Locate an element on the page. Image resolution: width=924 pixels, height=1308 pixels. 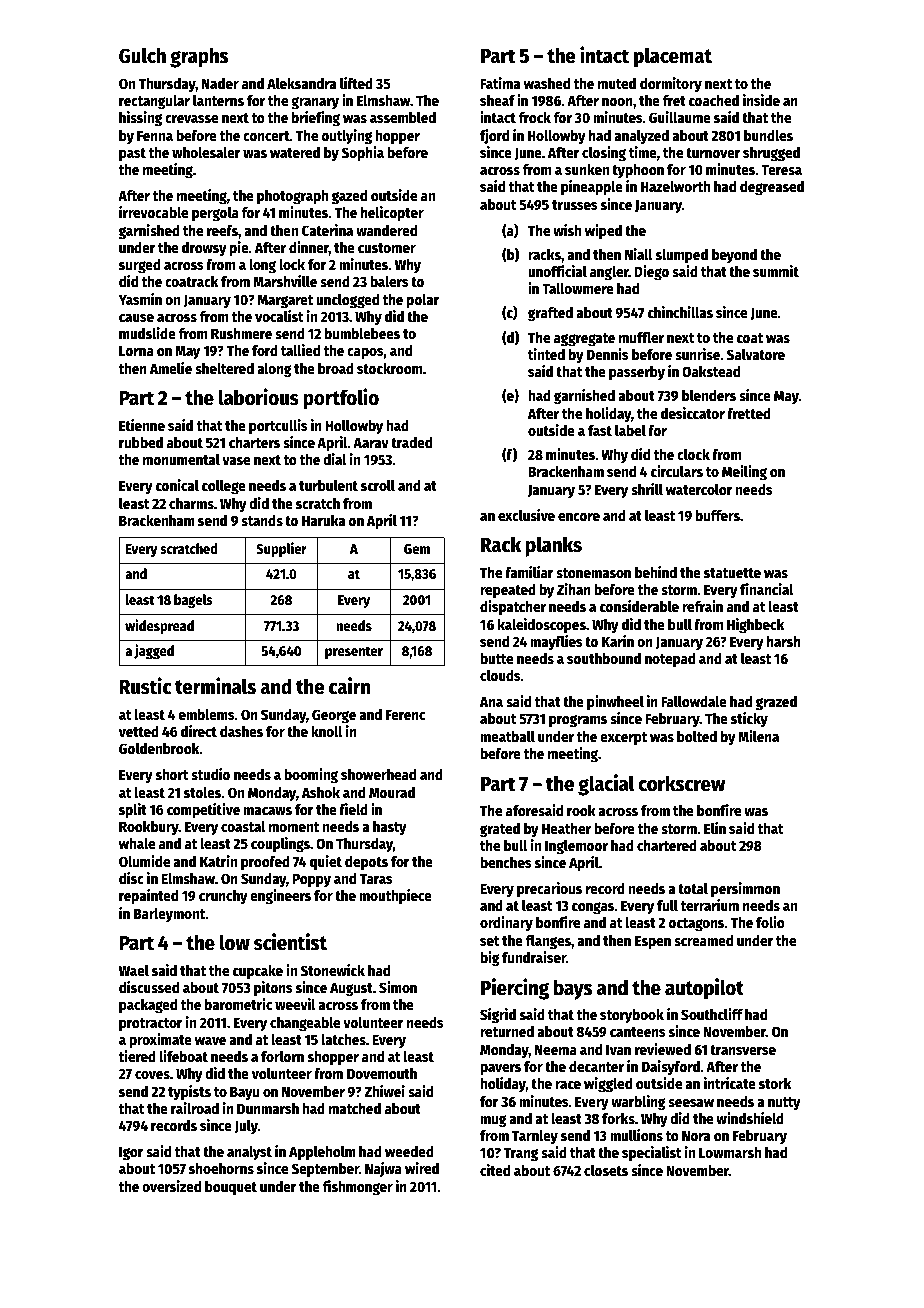
balers is located at coordinates (389, 281).
